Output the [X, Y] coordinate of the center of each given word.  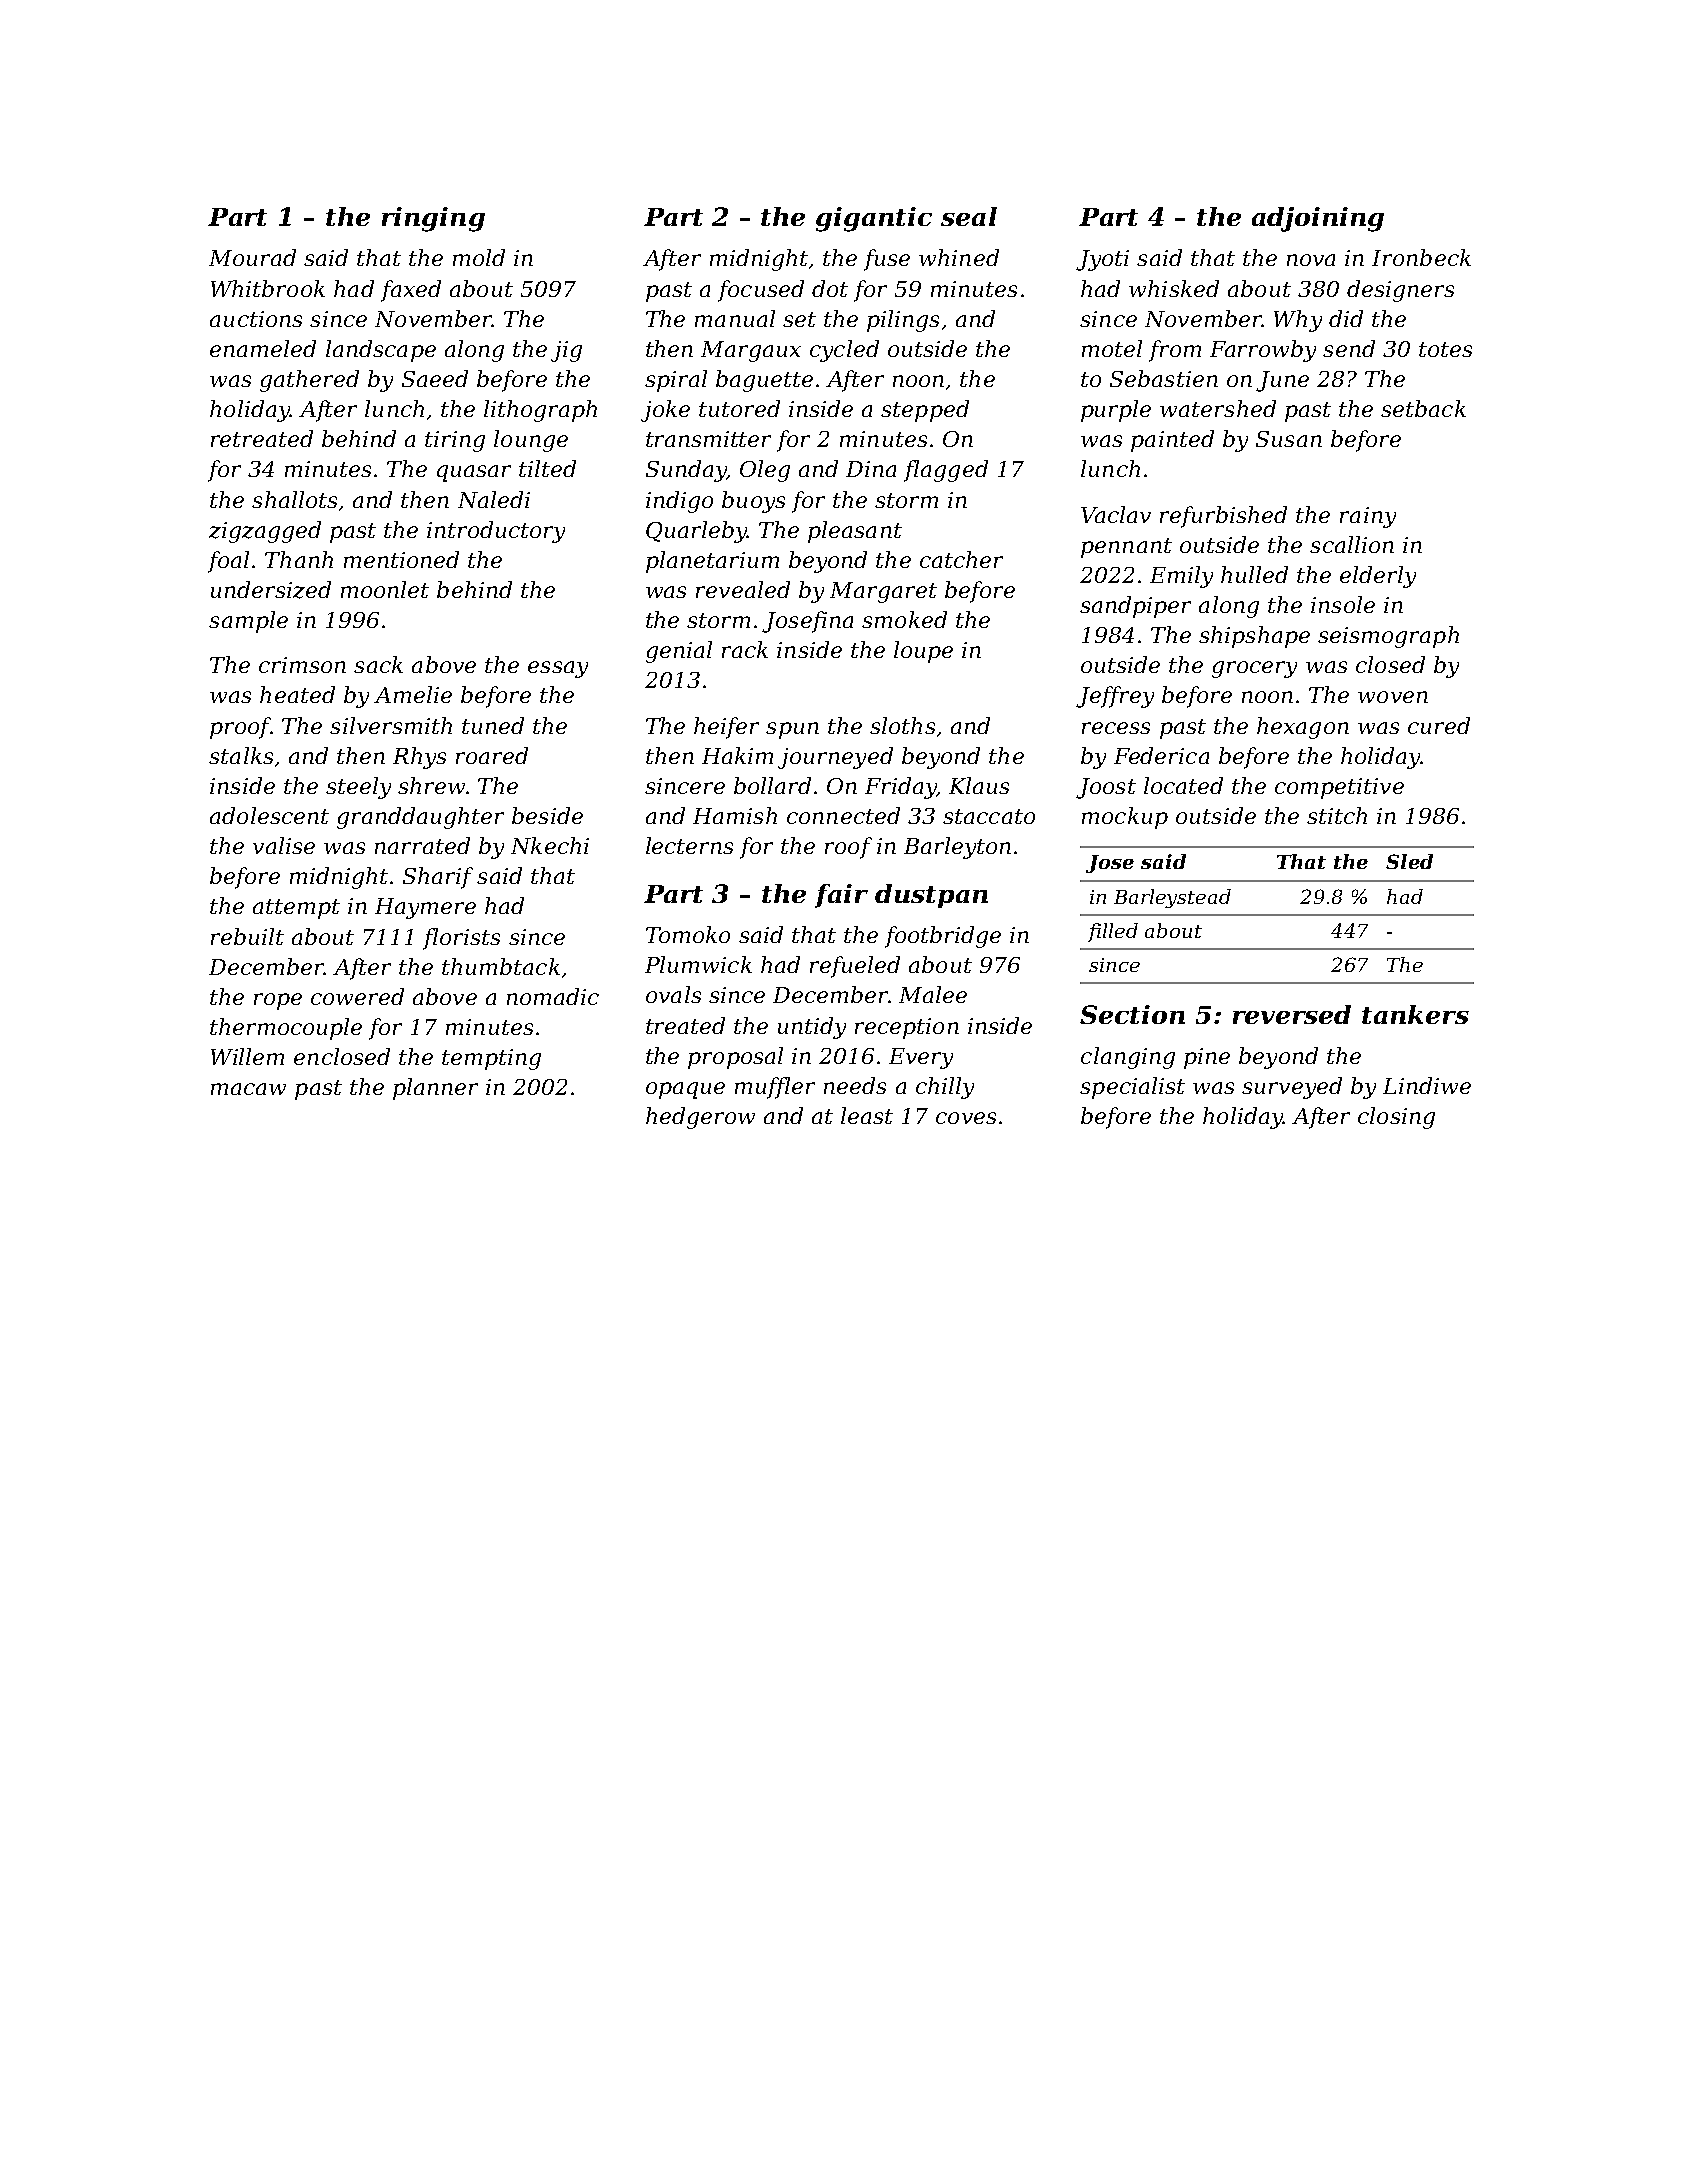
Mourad [252, 257]
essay [558, 669]
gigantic [874, 219]
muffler [775, 1088]
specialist [1132, 1088]
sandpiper [1135, 607]
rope [278, 1001]
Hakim [737, 755]
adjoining [1318, 219]
